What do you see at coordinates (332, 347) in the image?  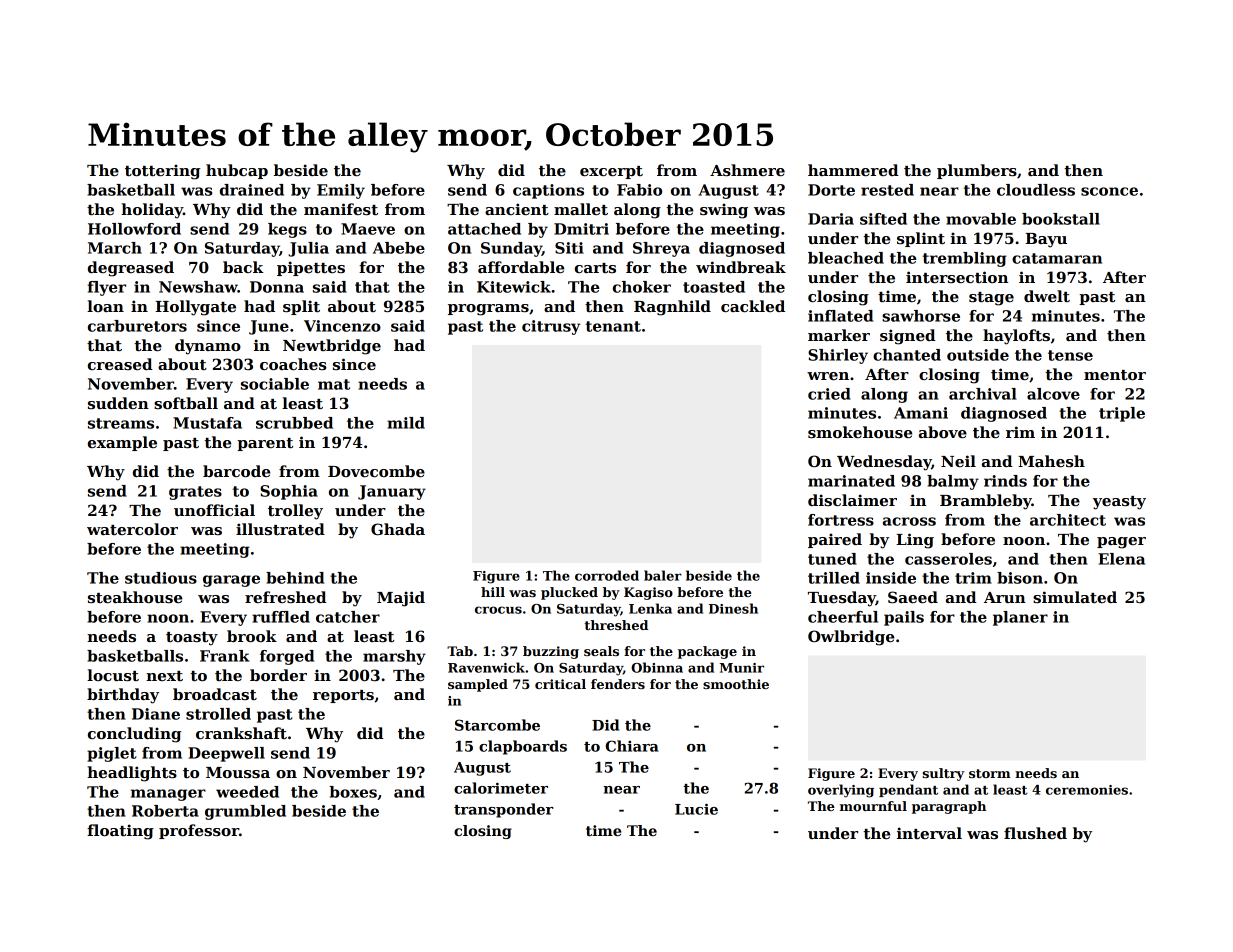 I see `Newtbridge` at bounding box center [332, 347].
